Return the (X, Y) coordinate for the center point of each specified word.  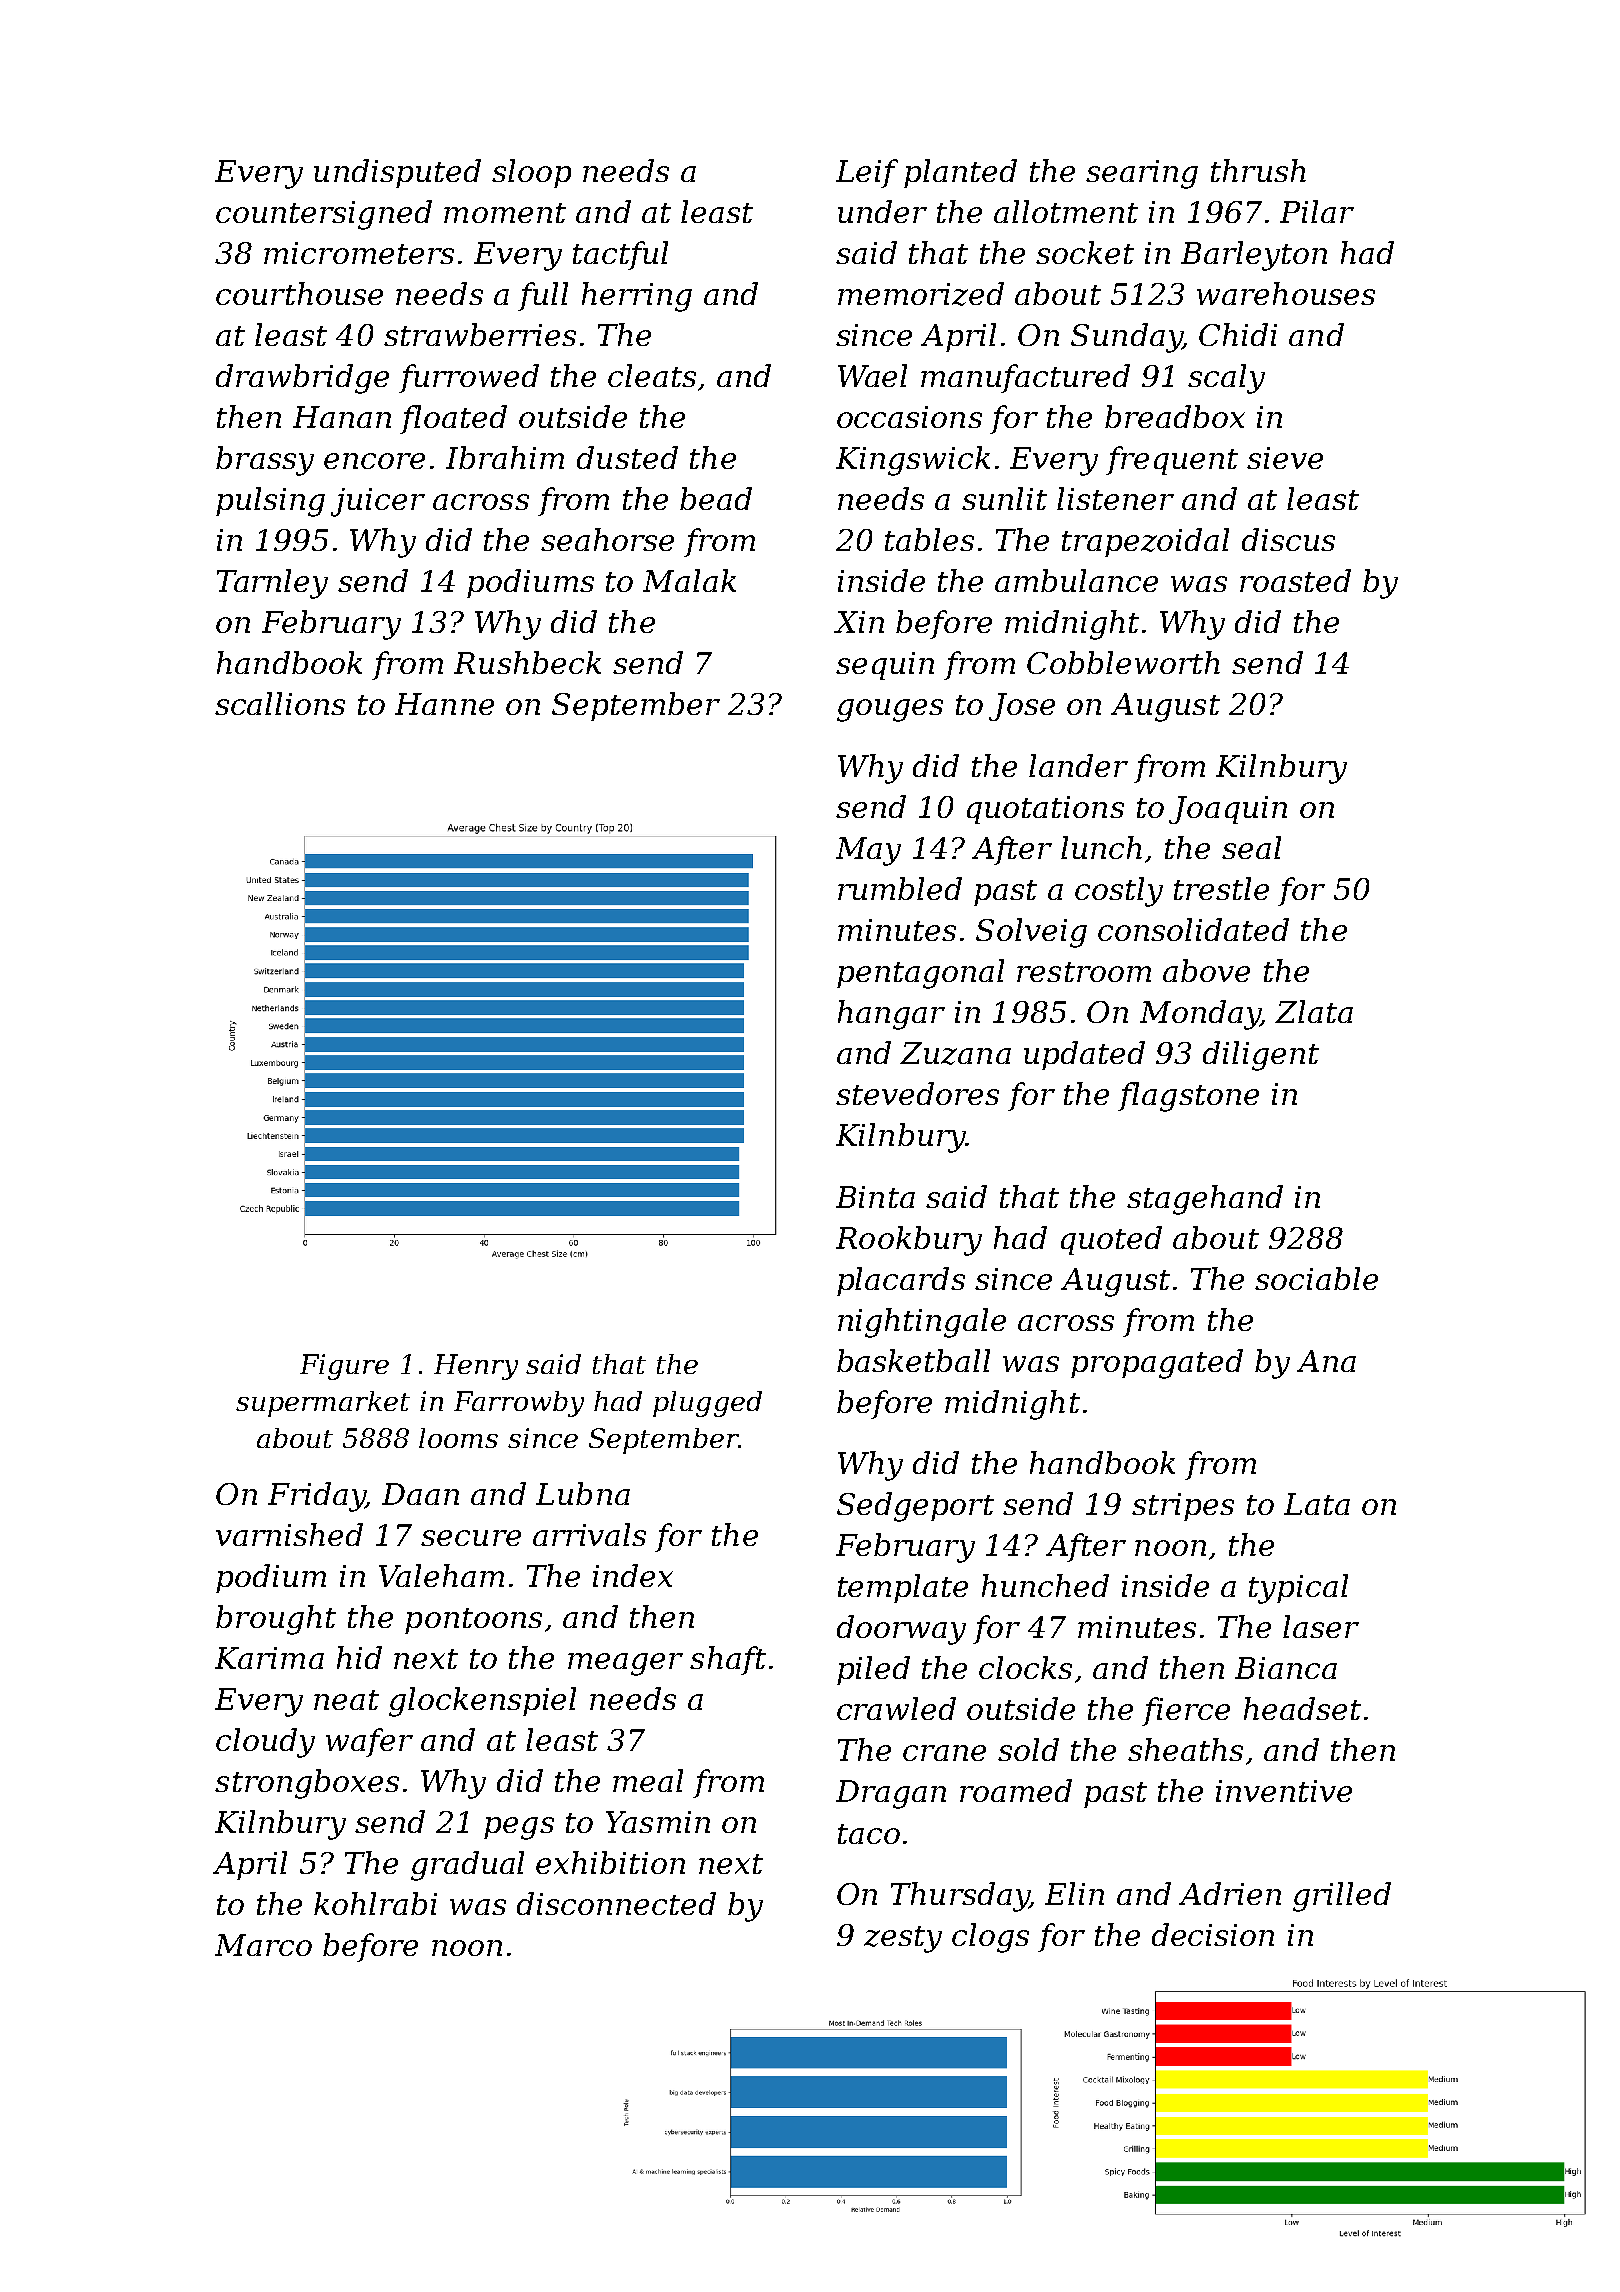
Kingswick (913, 461)
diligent (1261, 1056)
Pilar (1317, 211)
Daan (420, 1494)
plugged (707, 1404)
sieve (1285, 458)
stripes (1183, 1507)
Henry (476, 1367)
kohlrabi (375, 1903)
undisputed (397, 173)
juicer (378, 502)
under (882, 211)
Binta (875, 1197)
